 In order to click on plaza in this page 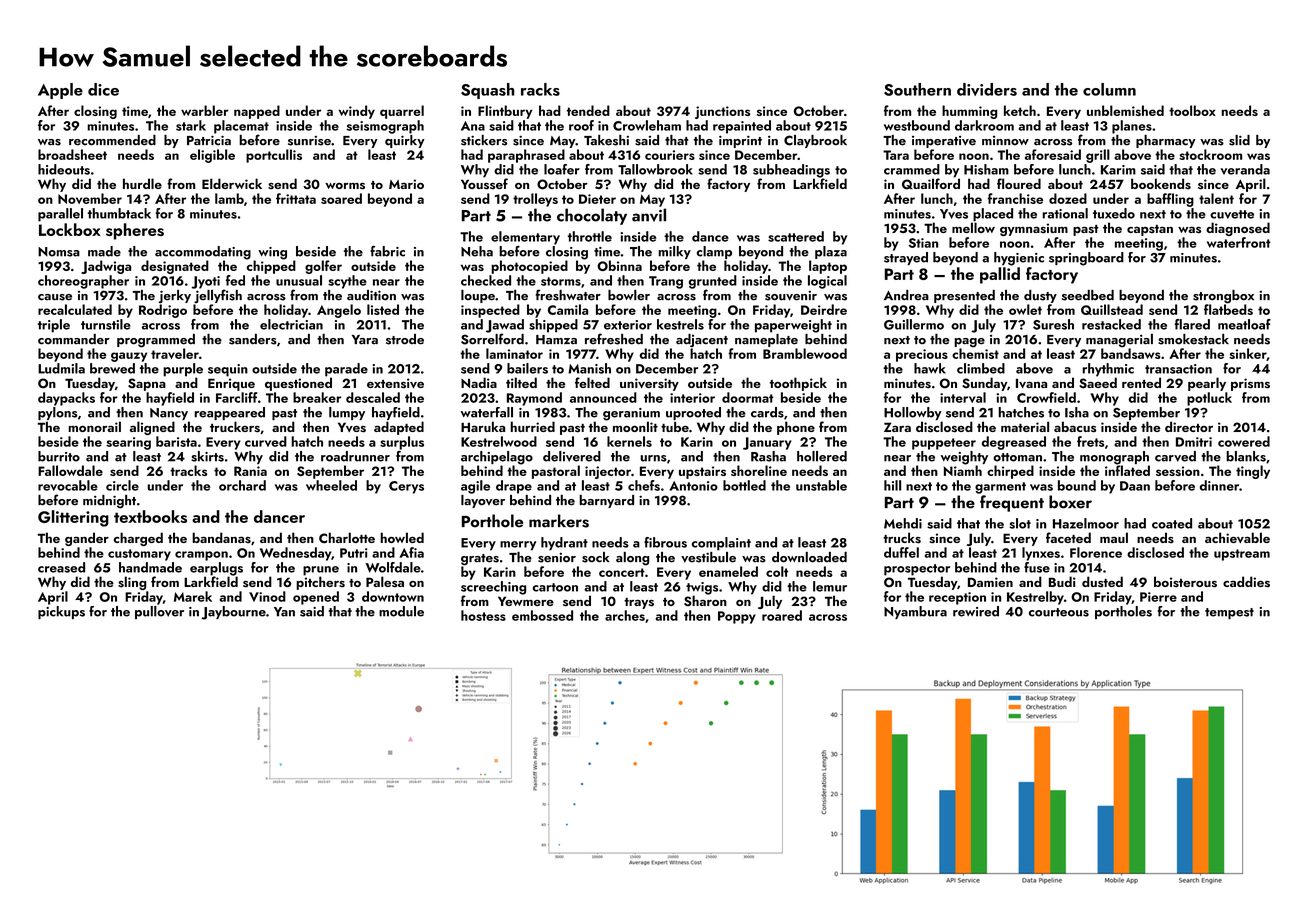, I will do `click(831, 252)`.
